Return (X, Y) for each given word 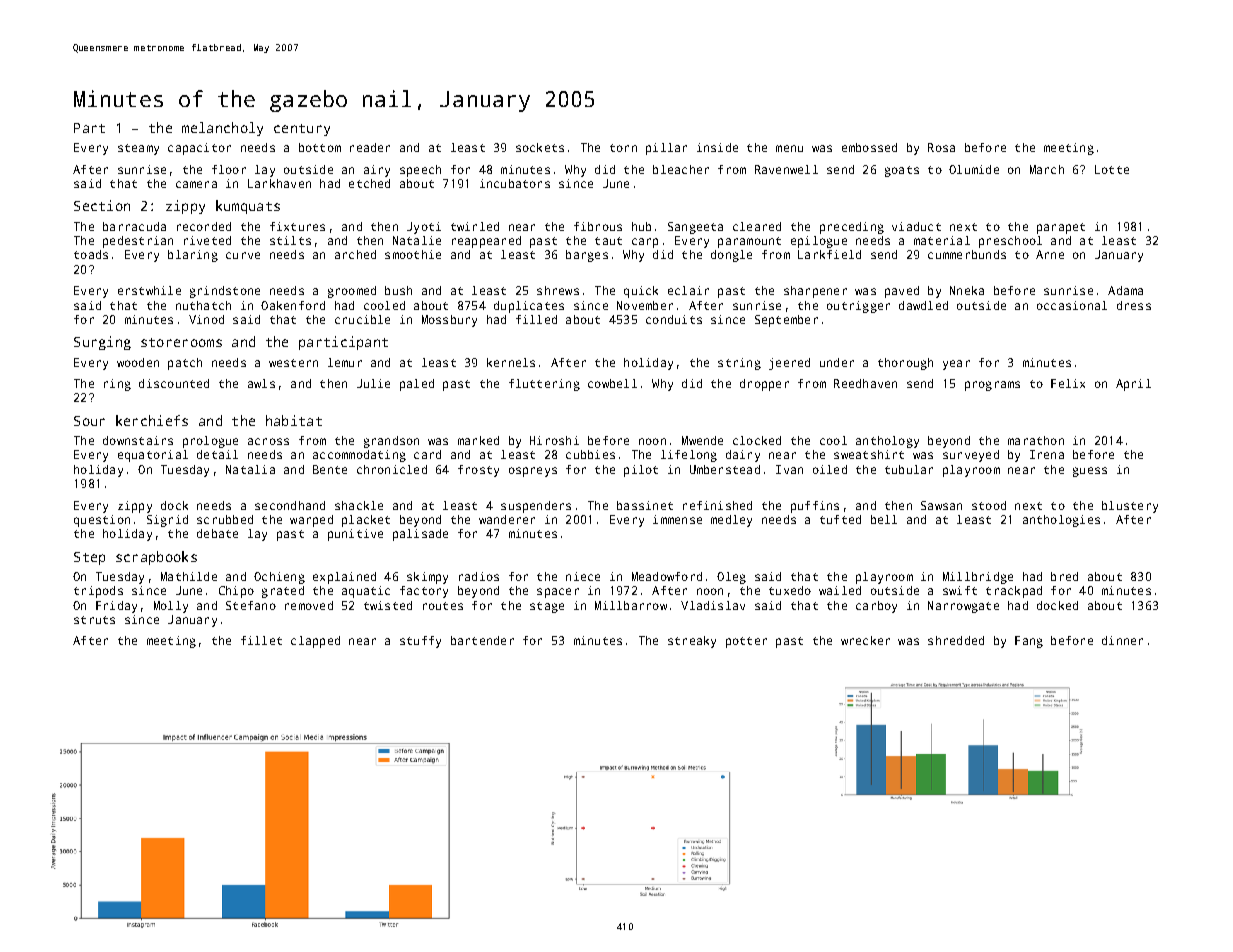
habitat (294, 420)
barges (587, 256)
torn (623, 148)
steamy (138, 149)
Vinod (206, 319)
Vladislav (713, 605)
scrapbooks (156, 558)
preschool (1010, 242)
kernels (511, 362)
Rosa (941, 147)
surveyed (971, 456)
